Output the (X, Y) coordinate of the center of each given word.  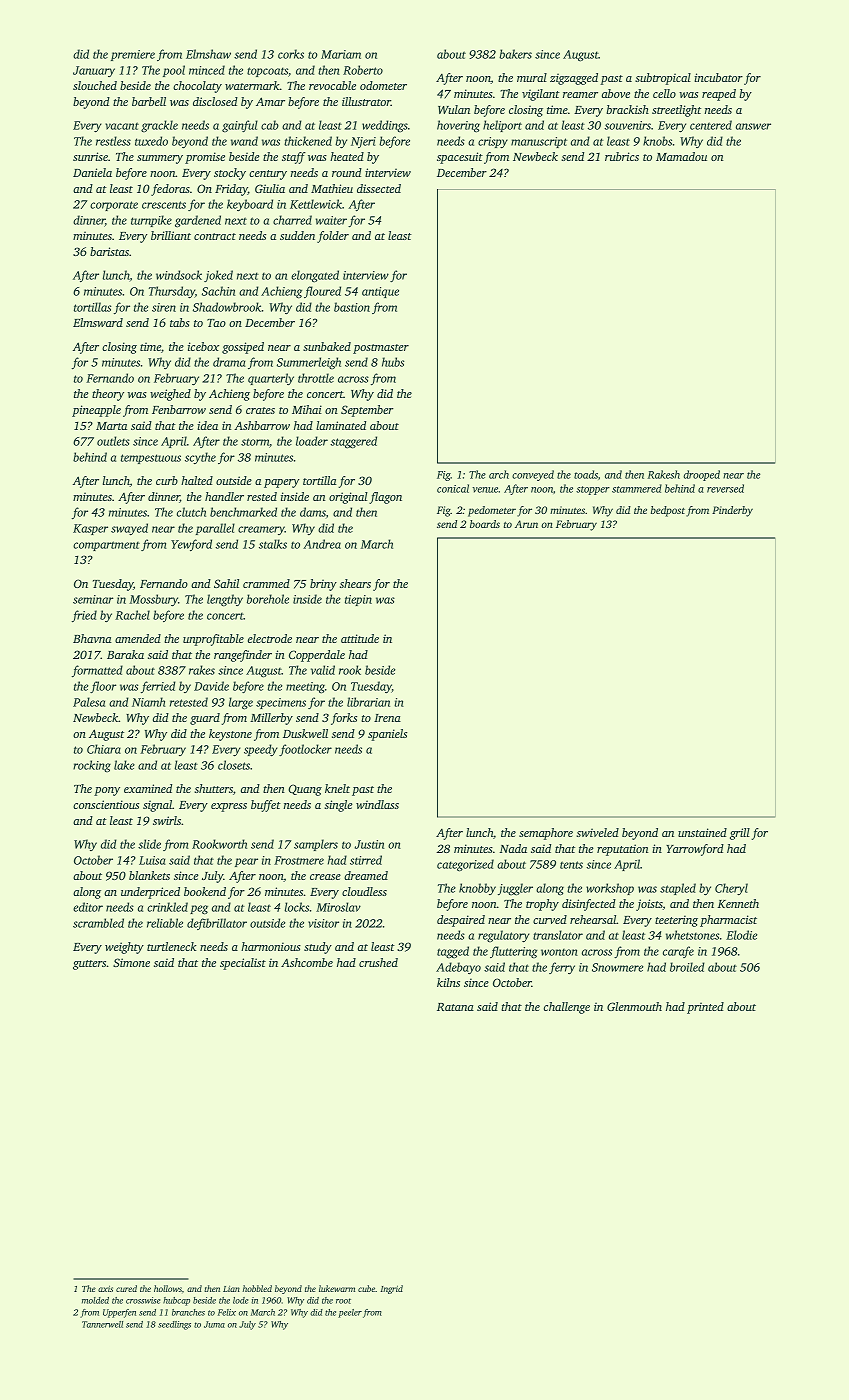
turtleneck (171, 946)
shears (355, 583)
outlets (113, 441)
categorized (465, 865)
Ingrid (391, 1289)
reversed (725, 488)
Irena (387, 718)
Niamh (148, 702)
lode (240, 1300)
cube (366, 1288)
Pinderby (732, 511)
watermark (252, 85)
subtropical (663, 79)
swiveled (597, 832)
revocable (332, 85)
